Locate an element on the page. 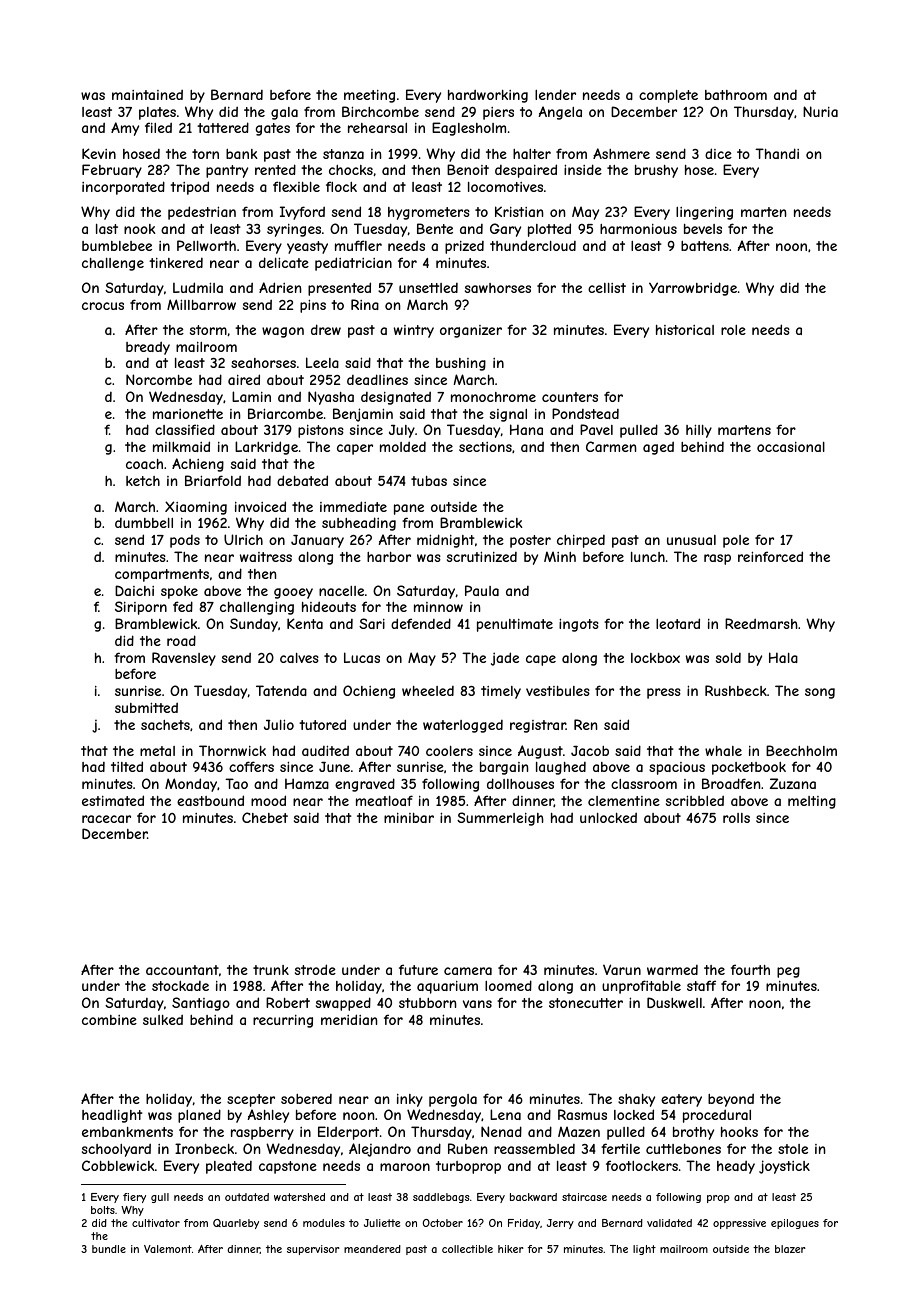 Image resolution: width=924 pixels, height=1308 pixels. melting is located at coordinates (812, 802).
